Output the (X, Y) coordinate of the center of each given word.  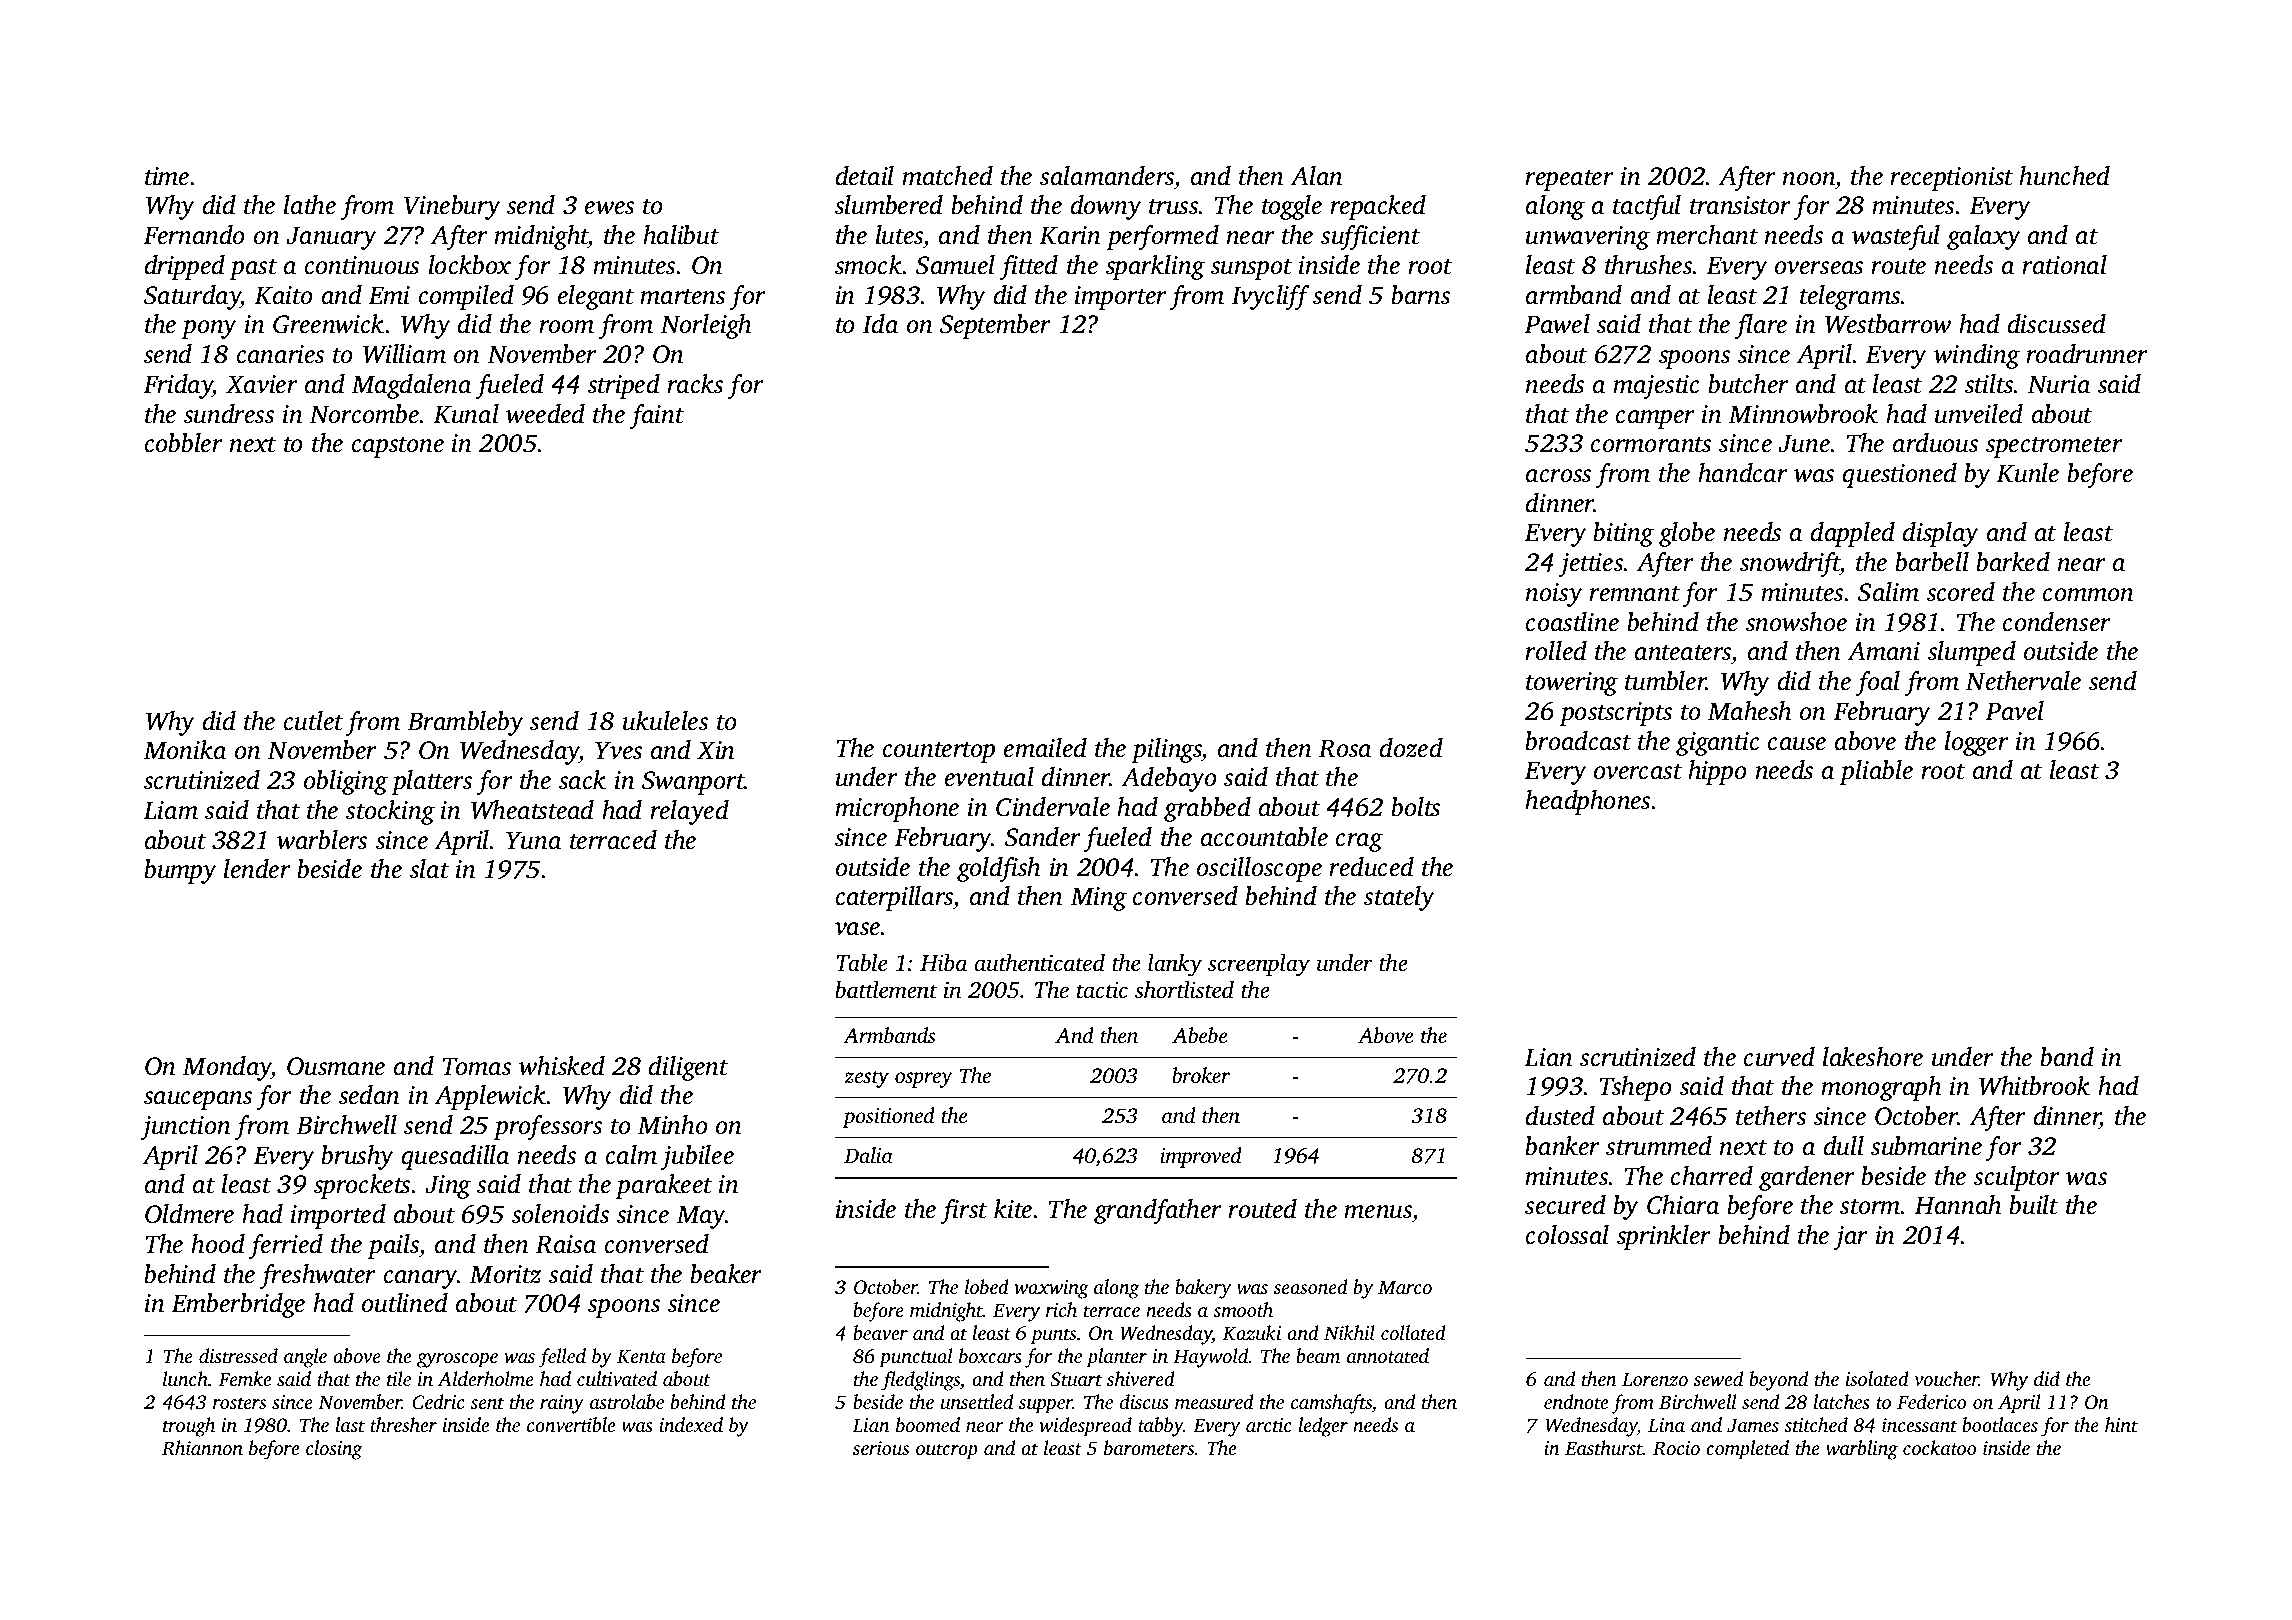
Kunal (466, 414)
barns (1420, 295)
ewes (609, 208)
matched (947, 176)
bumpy (180, 871)
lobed (987, 1286)
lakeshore (1873, 1057)
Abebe (1200, 1035)
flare (1760, 326)
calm (631, 1155)
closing (334, 1450)
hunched (2064, 176)
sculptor (2017, 1178)
